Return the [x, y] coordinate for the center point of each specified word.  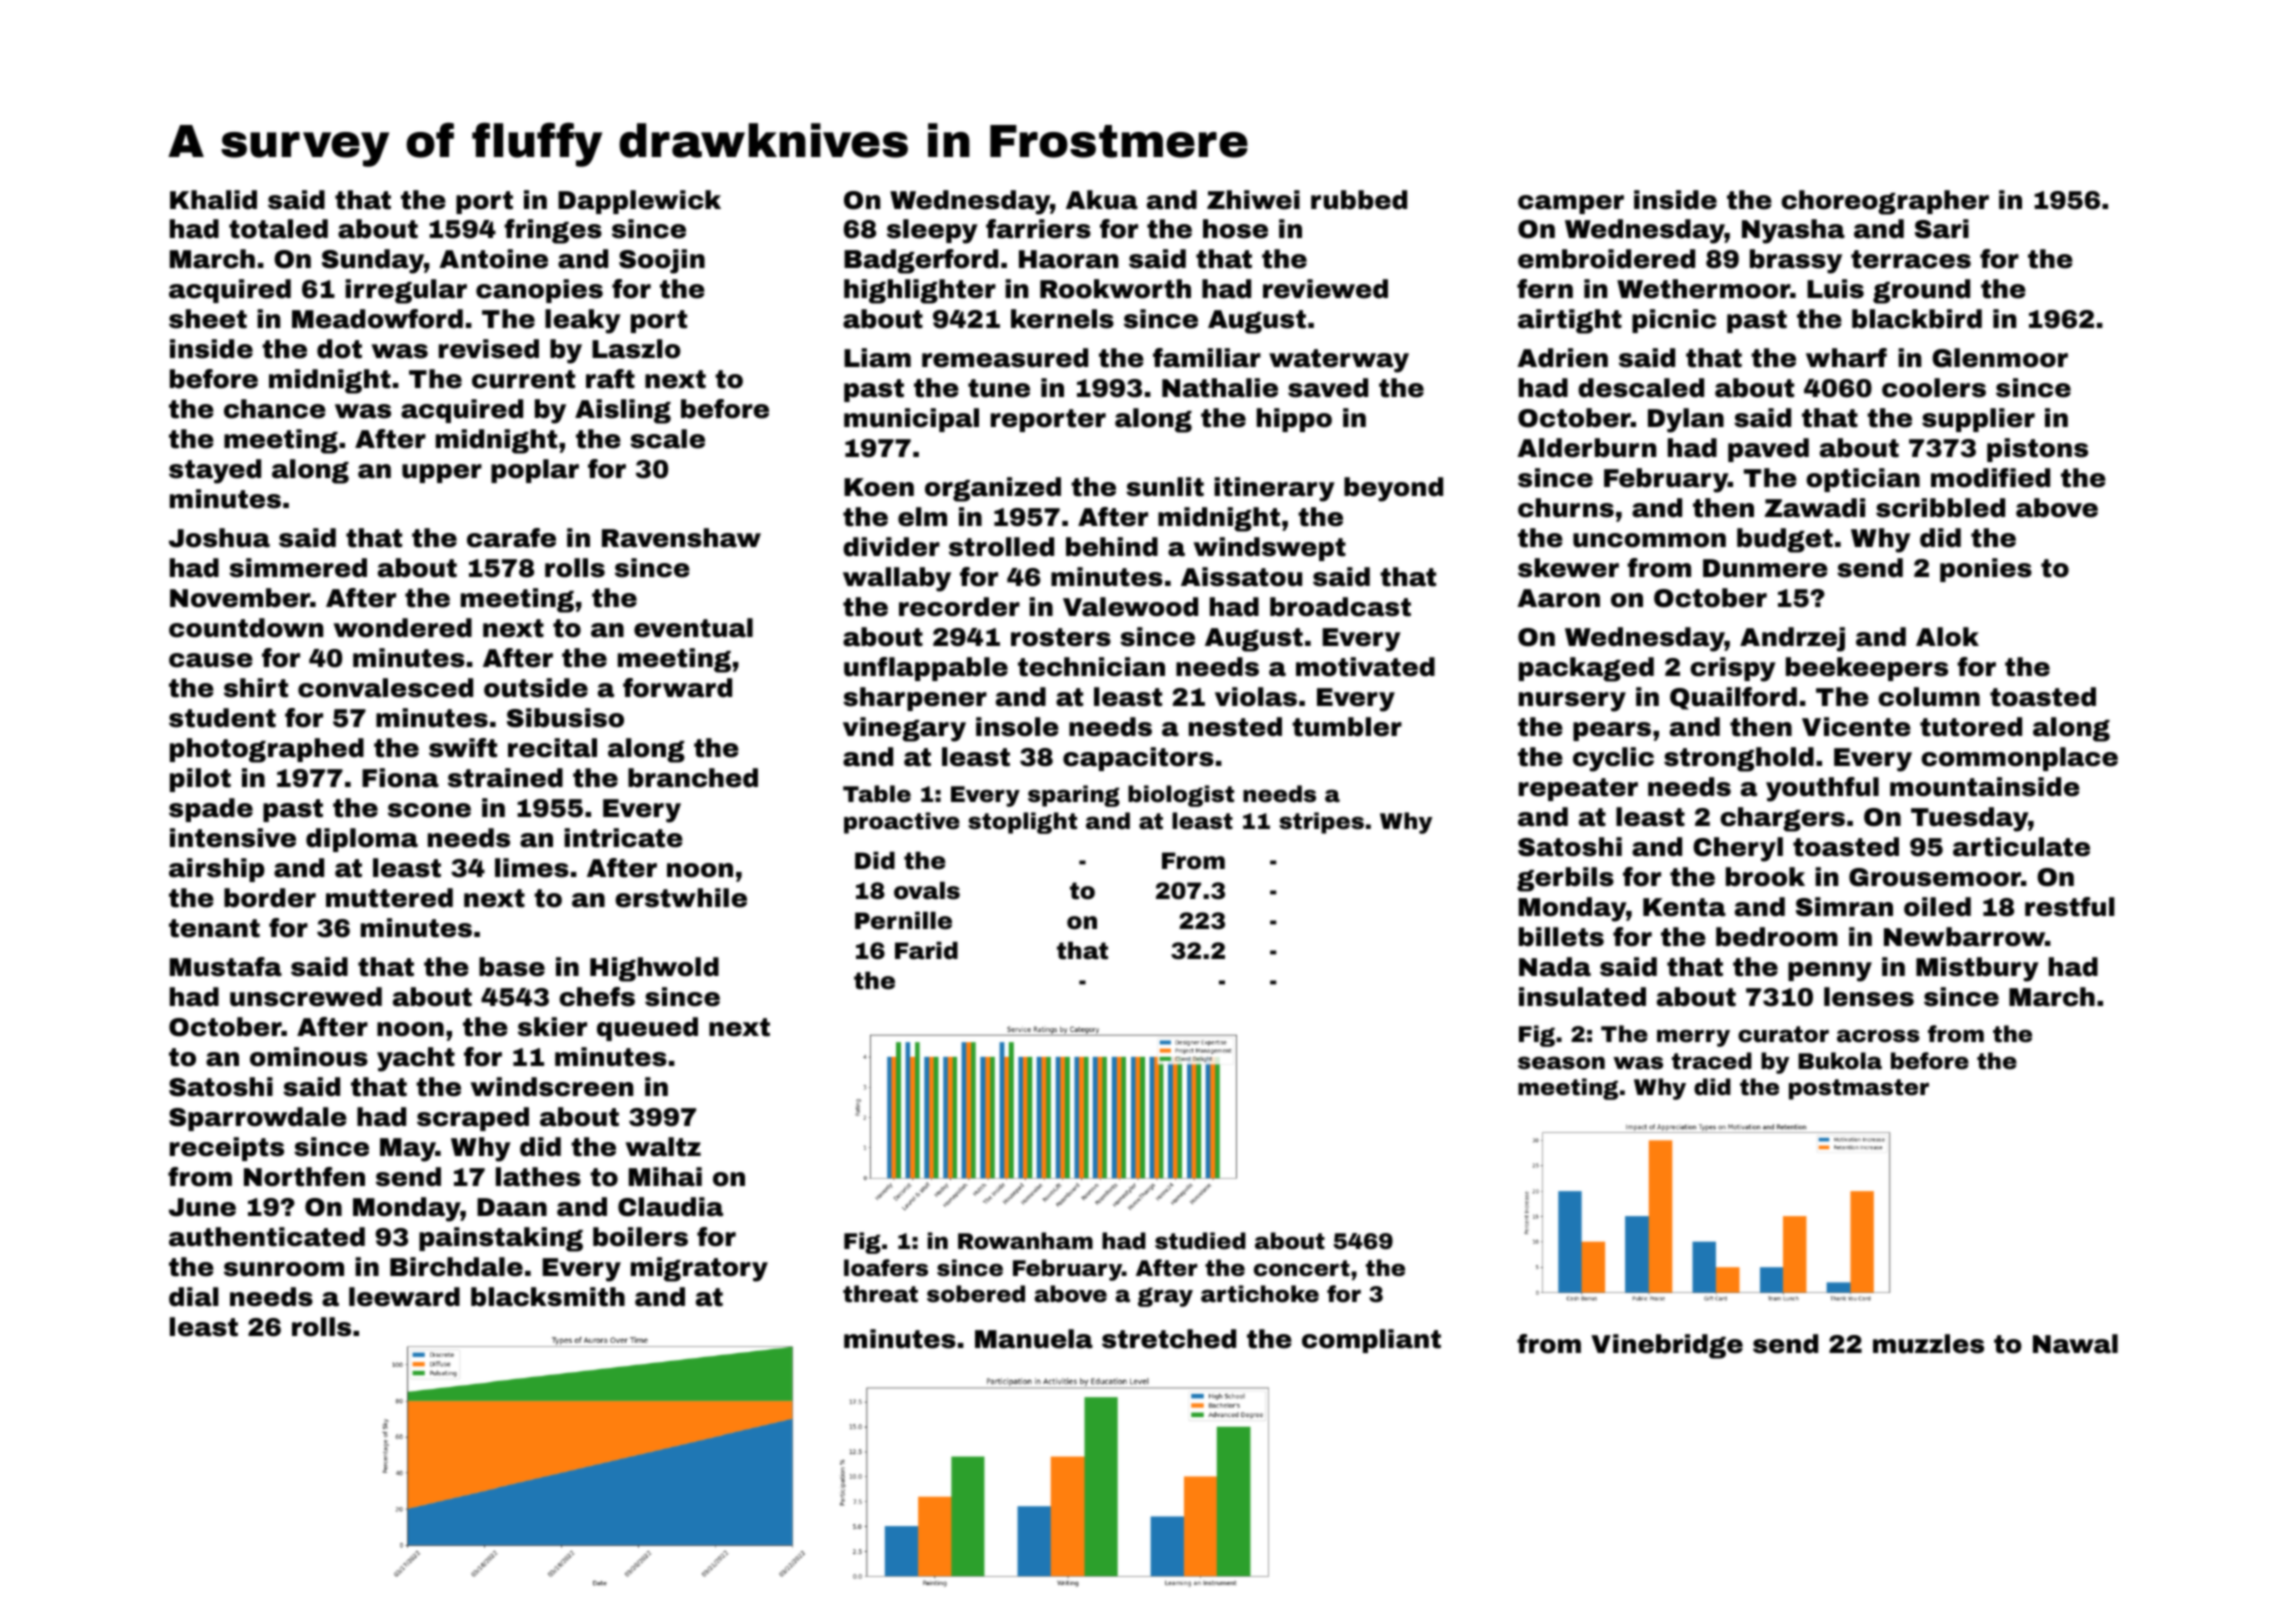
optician [1863, 480]
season [1561, 1063]
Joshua [219, 538]
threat [880, 1294]
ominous [309, 1057]
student [222, 718]
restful [2070, 907]
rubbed [1359, 200]
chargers [1782, 819]
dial [194, 1297]
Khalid [213, 200]
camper [1571, 204]
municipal [911, 420]
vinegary [904, 729]
